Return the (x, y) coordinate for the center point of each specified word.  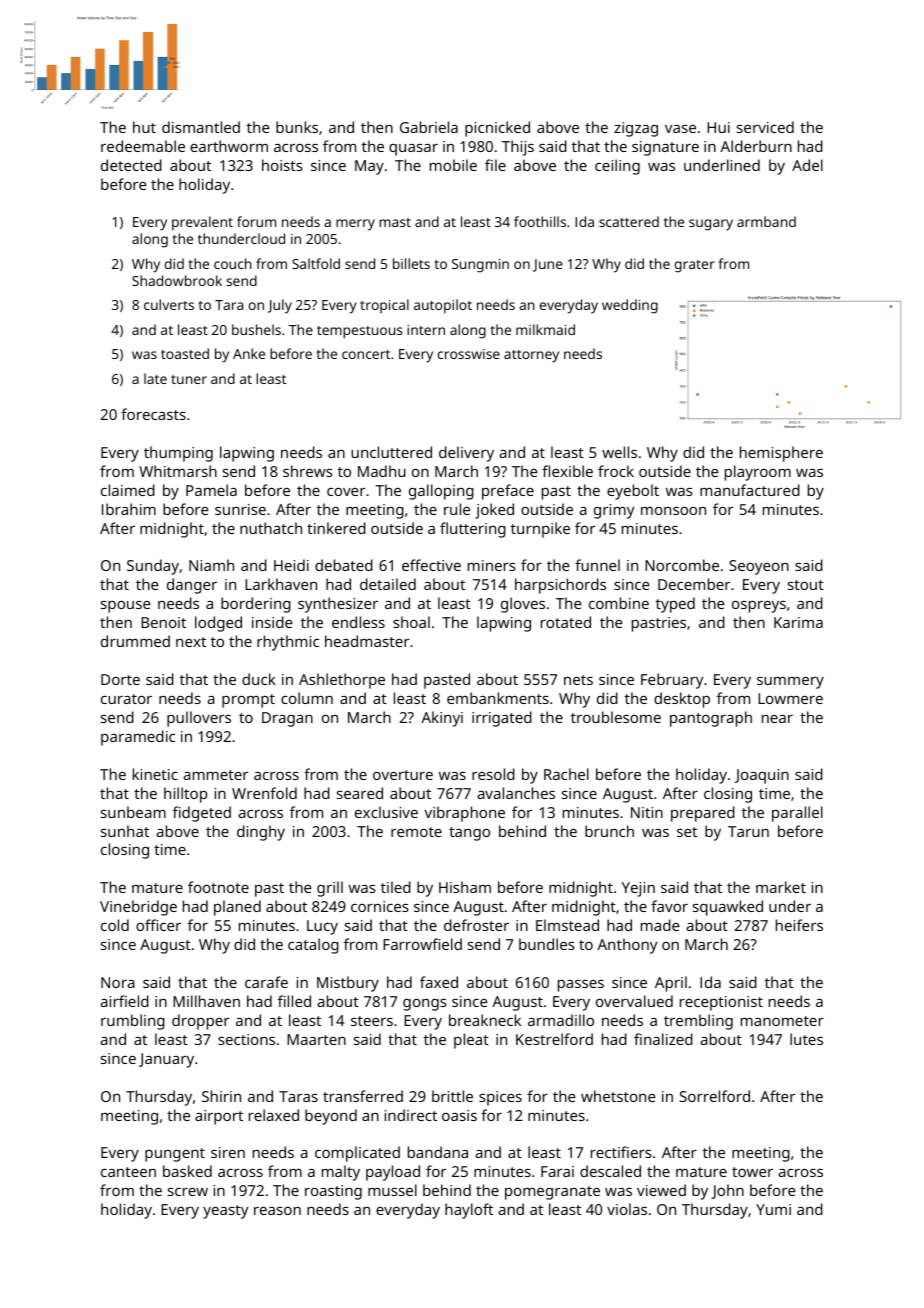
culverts (169, 304)
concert (366, 354)
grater (695, 266)
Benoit (163, 622)
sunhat (125, 831)
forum (256, 221)
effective (431, 565)
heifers (799, 925)
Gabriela (429, 127)
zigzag (636, 129)
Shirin (221, 1096)
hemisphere (781, 454)
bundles (547, 944)
